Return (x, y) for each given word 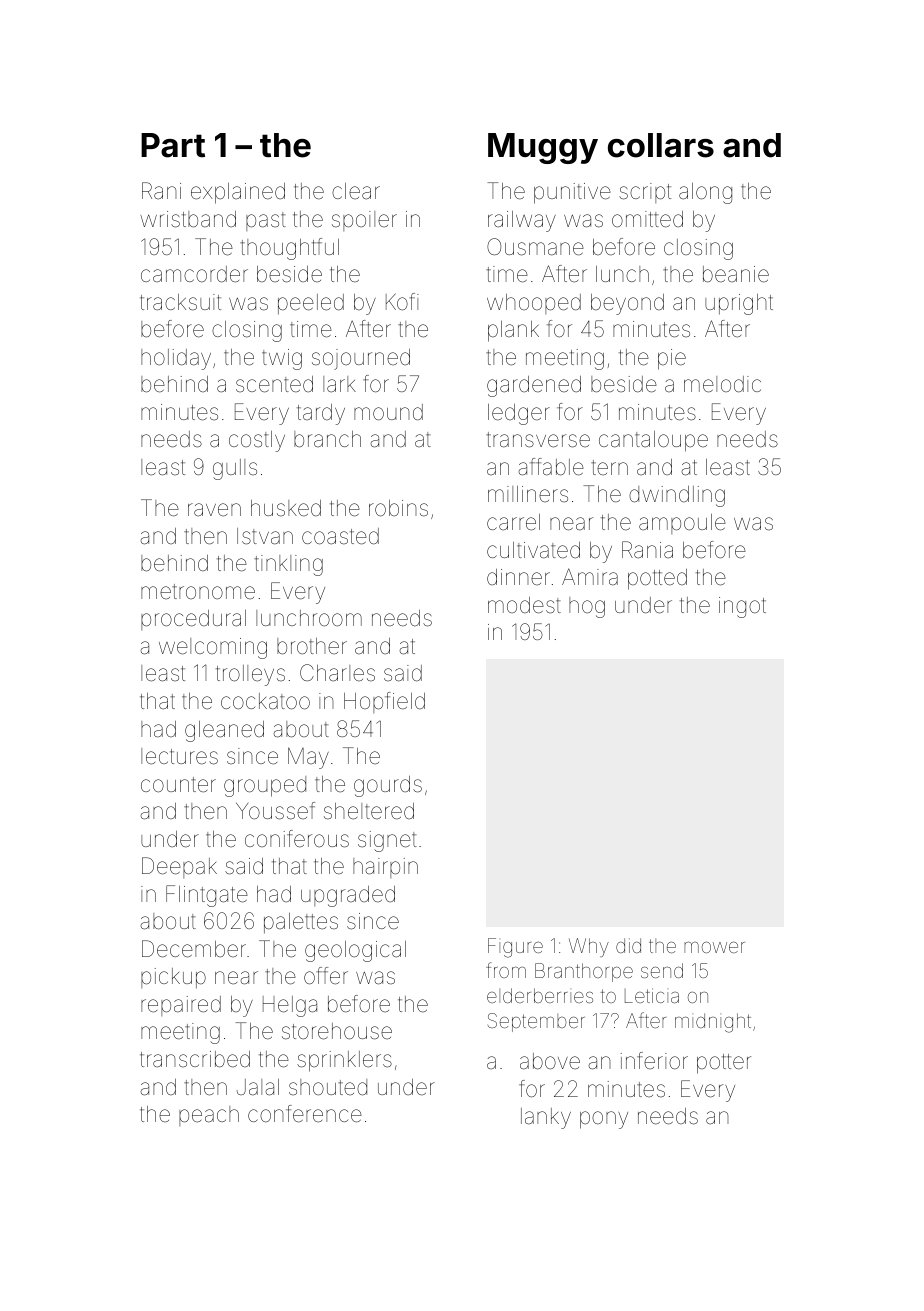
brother (312, 646)
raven (214, 510)
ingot (742, 607)
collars (661, 145)
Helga (290, 1006)
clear (356, 191)
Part (173, 145)
